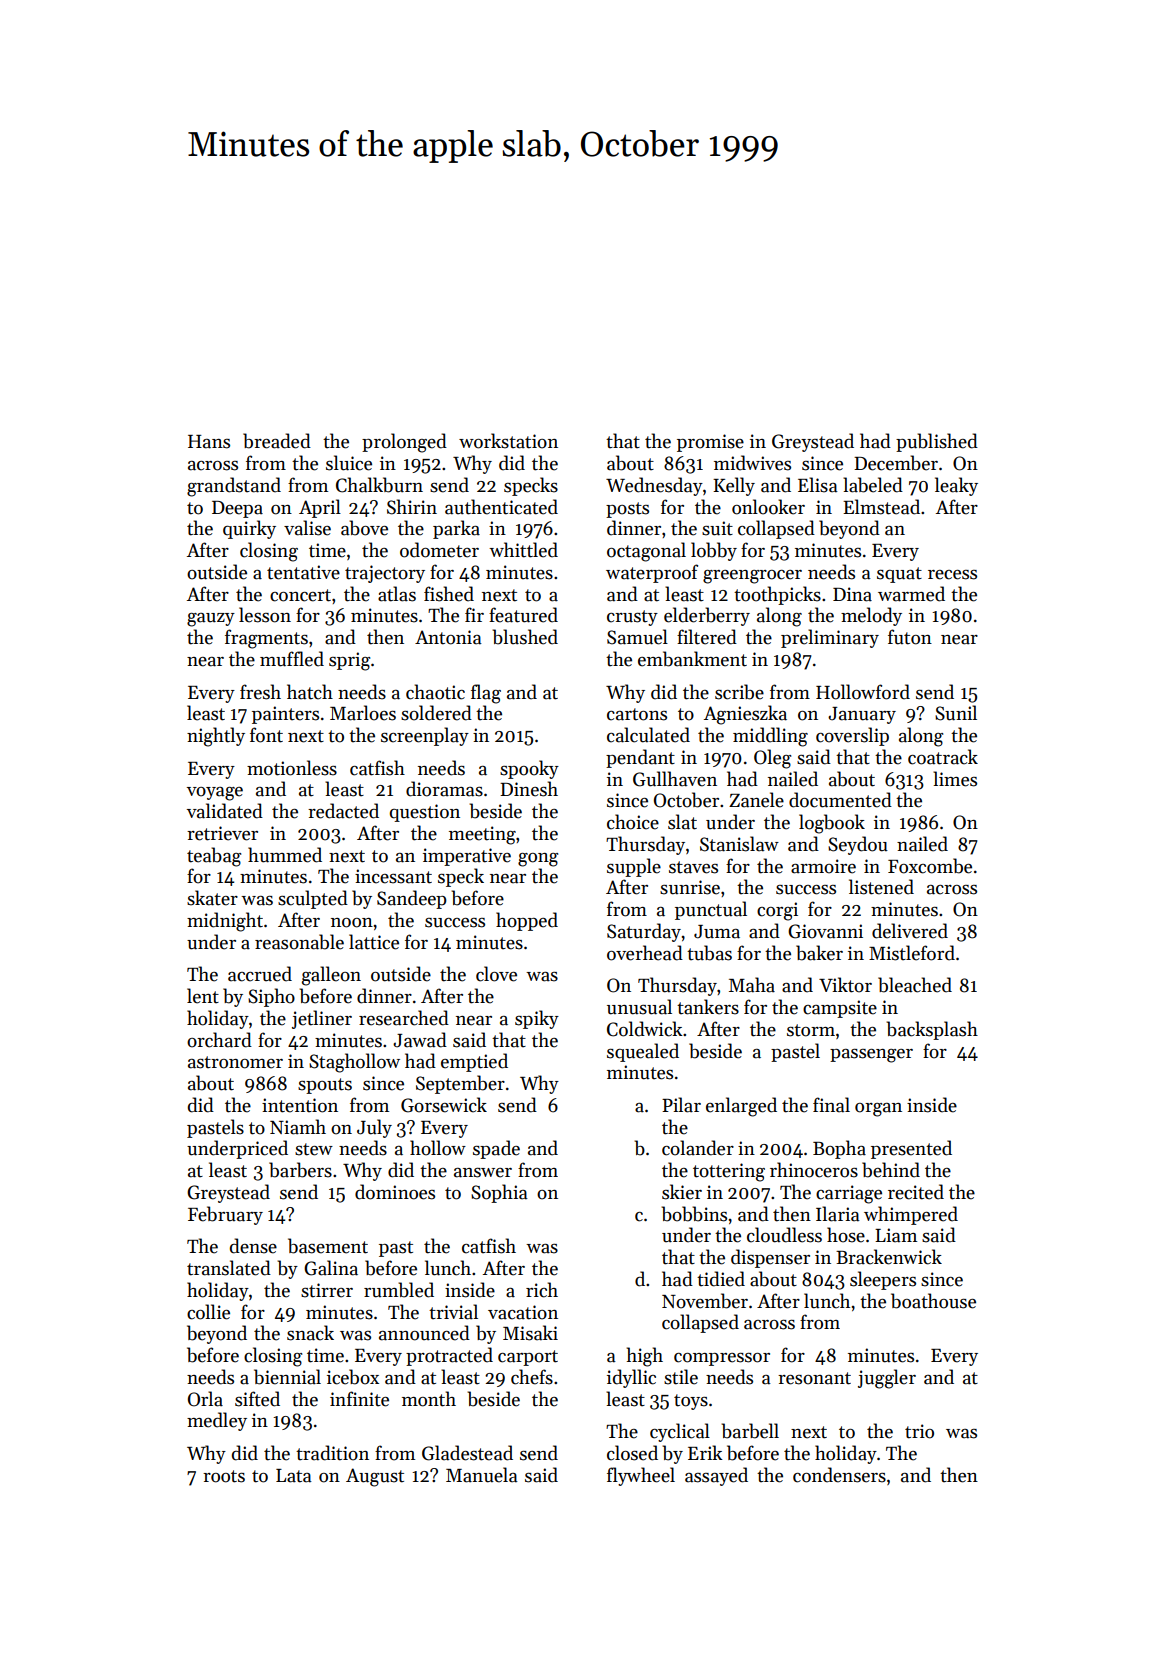 The image size is (1165, 1654). Describe the element at coordinates (710, 443) in the screenshot. I see `promise` at that location.
